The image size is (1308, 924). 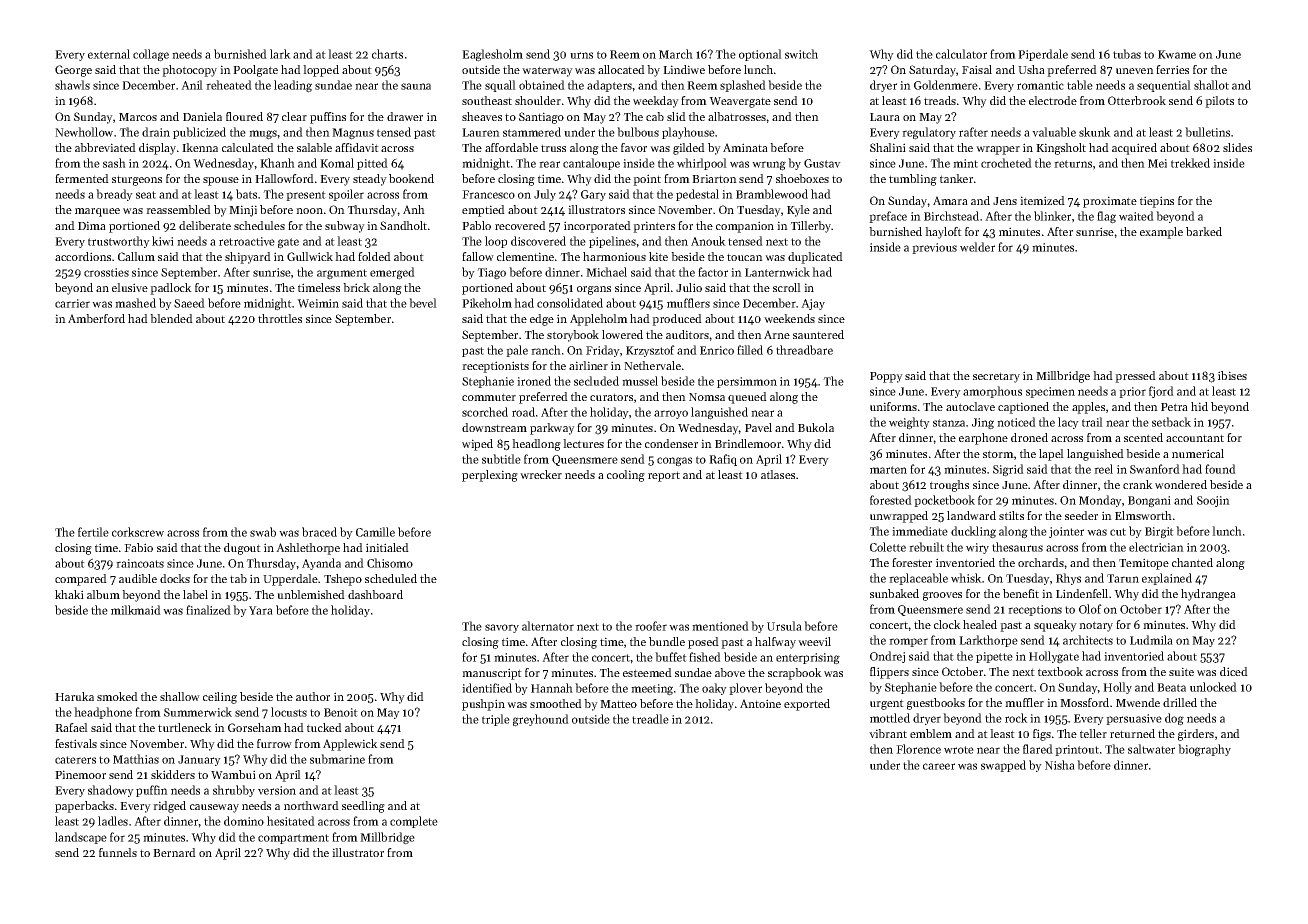 What do you see at coordinates (939, 766) in the screenshot?
I see `career` at bounding box center [939, 766].
